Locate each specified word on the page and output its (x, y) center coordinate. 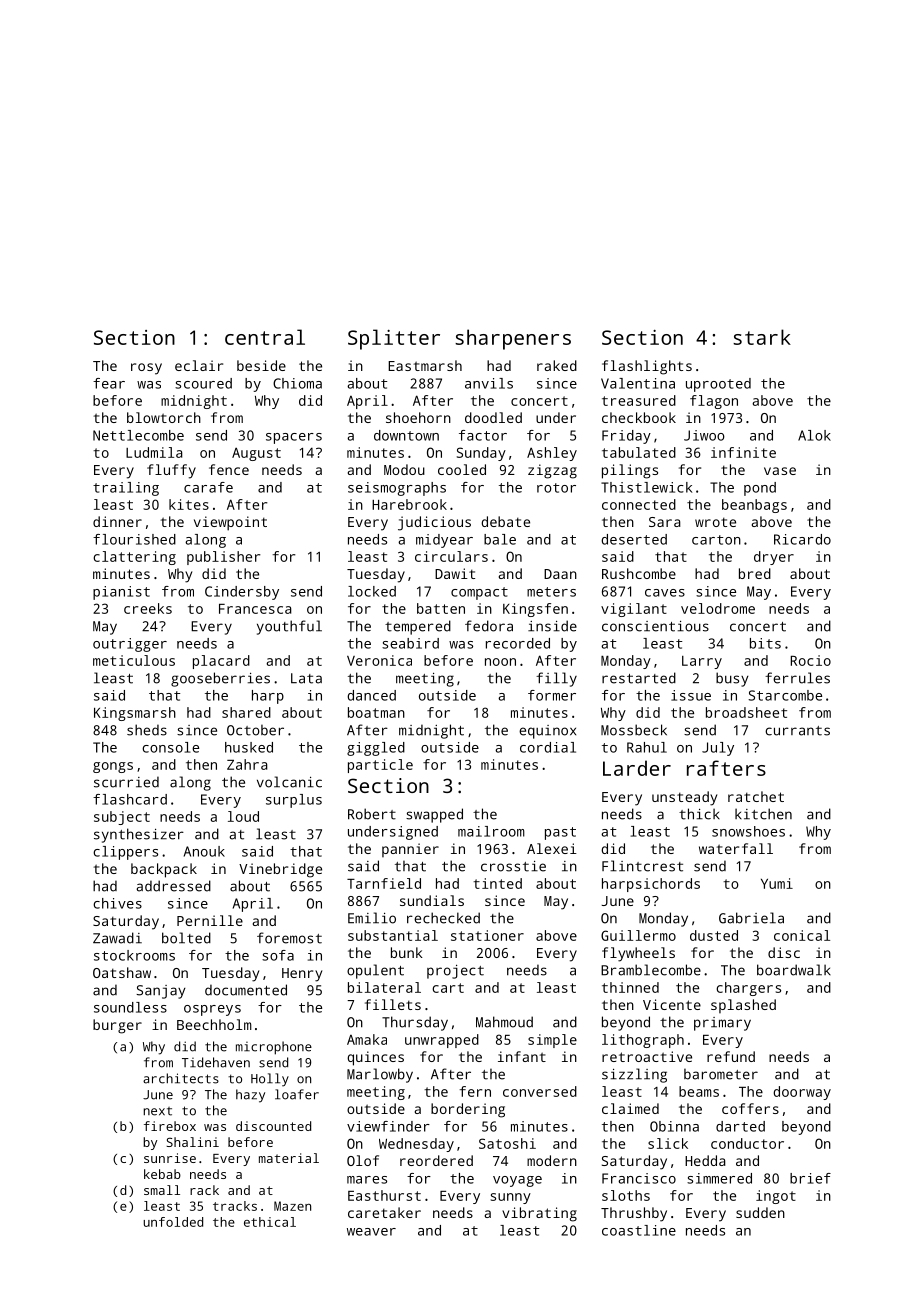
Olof (363, 1160)
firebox (170, 1126)
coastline (639, 1230)
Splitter (394, 339)
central (265, 337)
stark (762, 337)
